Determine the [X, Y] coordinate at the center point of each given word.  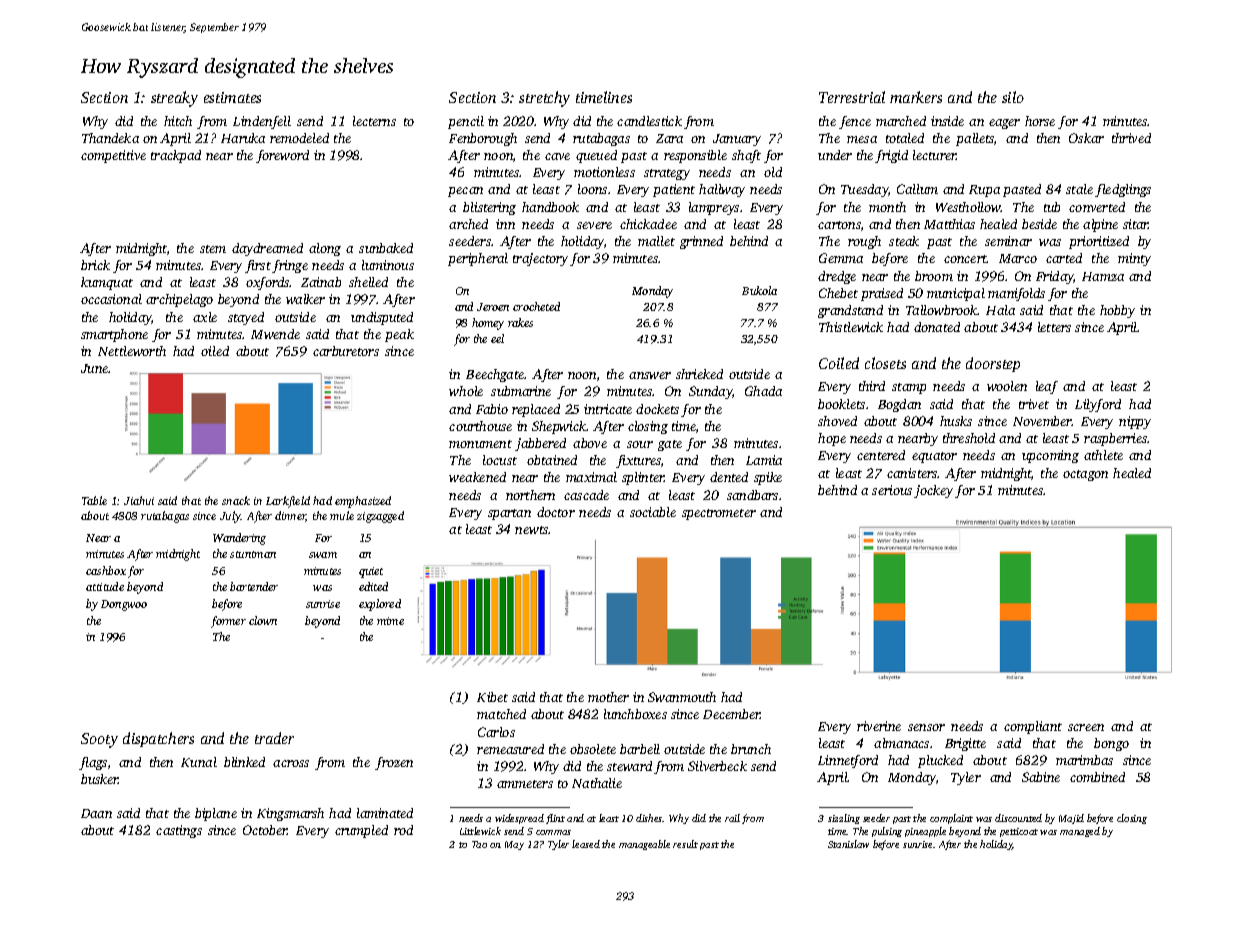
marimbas [1084, 760]
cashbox [106, 570]
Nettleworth [132, 351]
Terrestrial [852, 97]
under [835, 155]
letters [1054, 327]
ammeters [525, 784]
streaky [174, 99]
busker [100, 779]
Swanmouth [682, 697]
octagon [1085, 475]
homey [488, 324]
